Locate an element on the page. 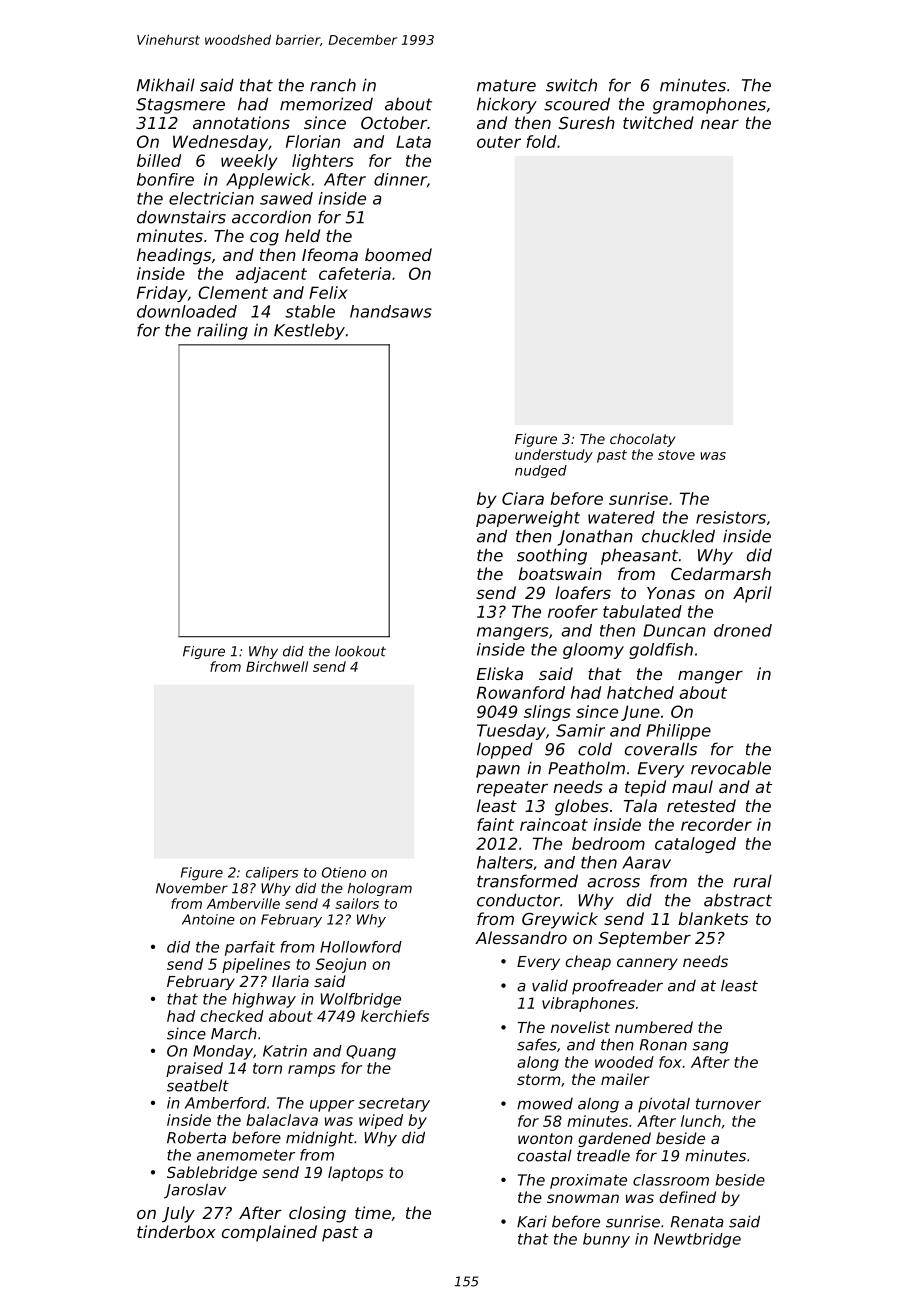  praised is located at coordinates (194, 1069).
